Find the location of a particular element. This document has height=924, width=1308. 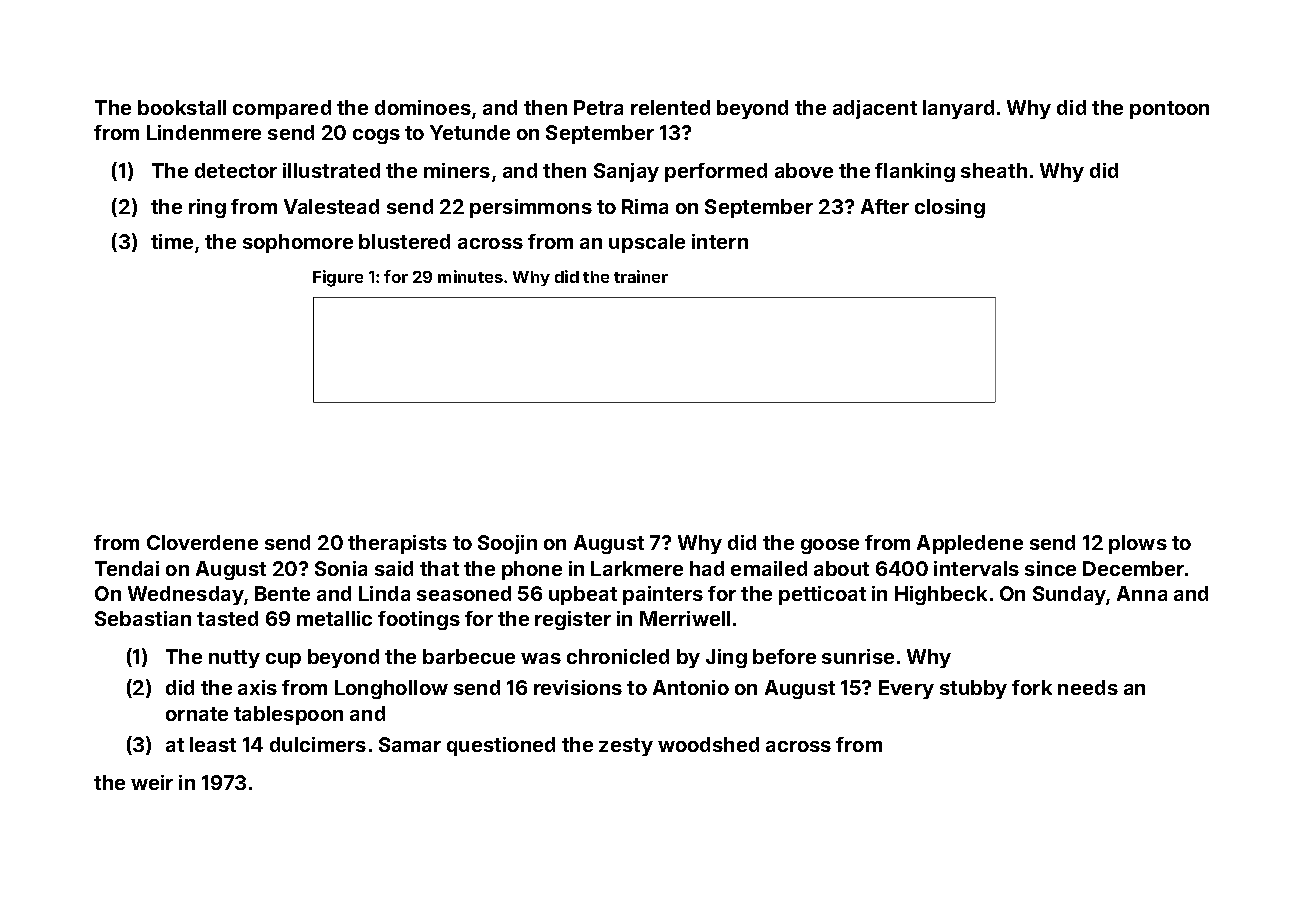

Highbeck is located at coordinates (941, 595).
